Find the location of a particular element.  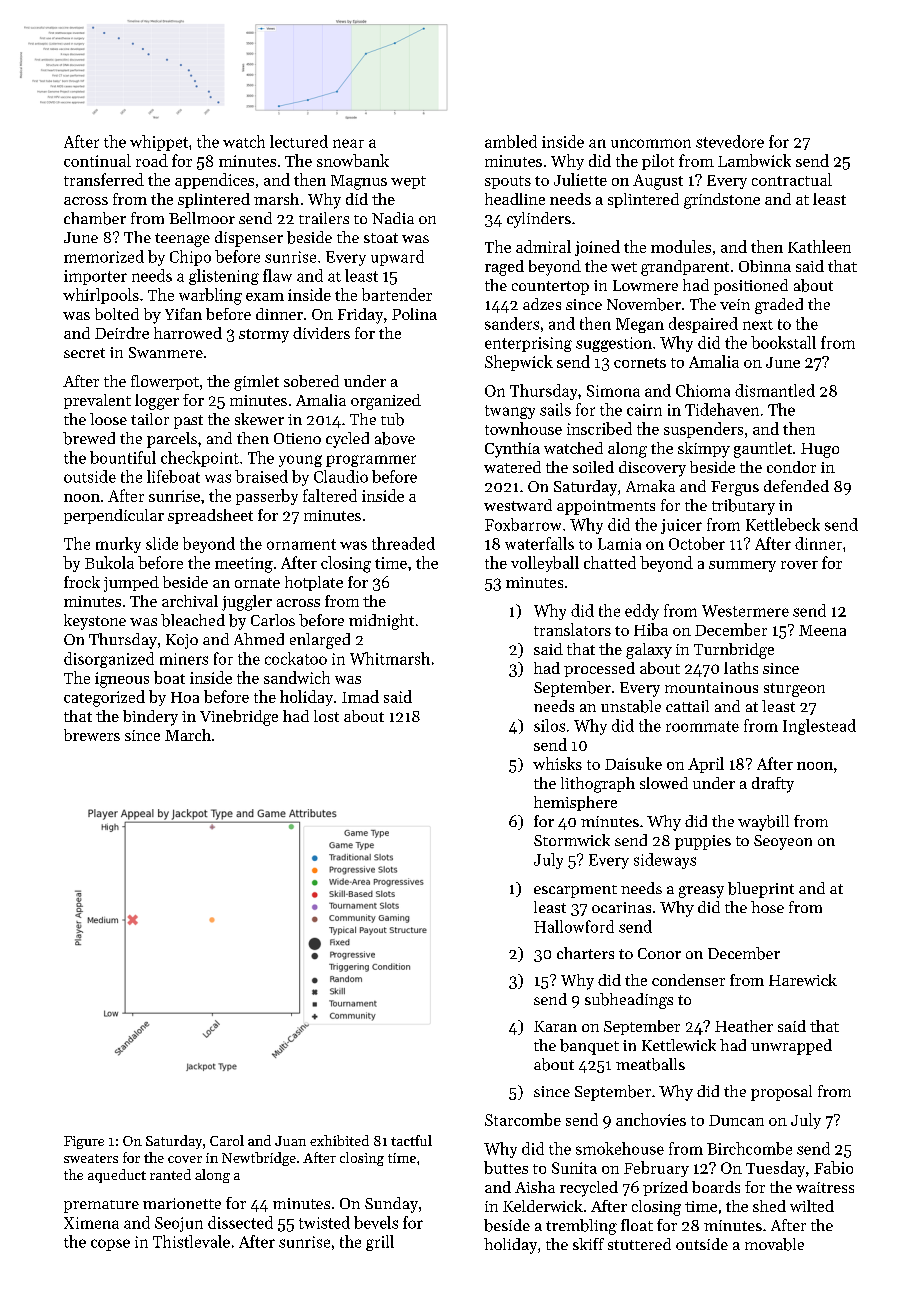

Seoyeon is located at coordinates (783, 842).
